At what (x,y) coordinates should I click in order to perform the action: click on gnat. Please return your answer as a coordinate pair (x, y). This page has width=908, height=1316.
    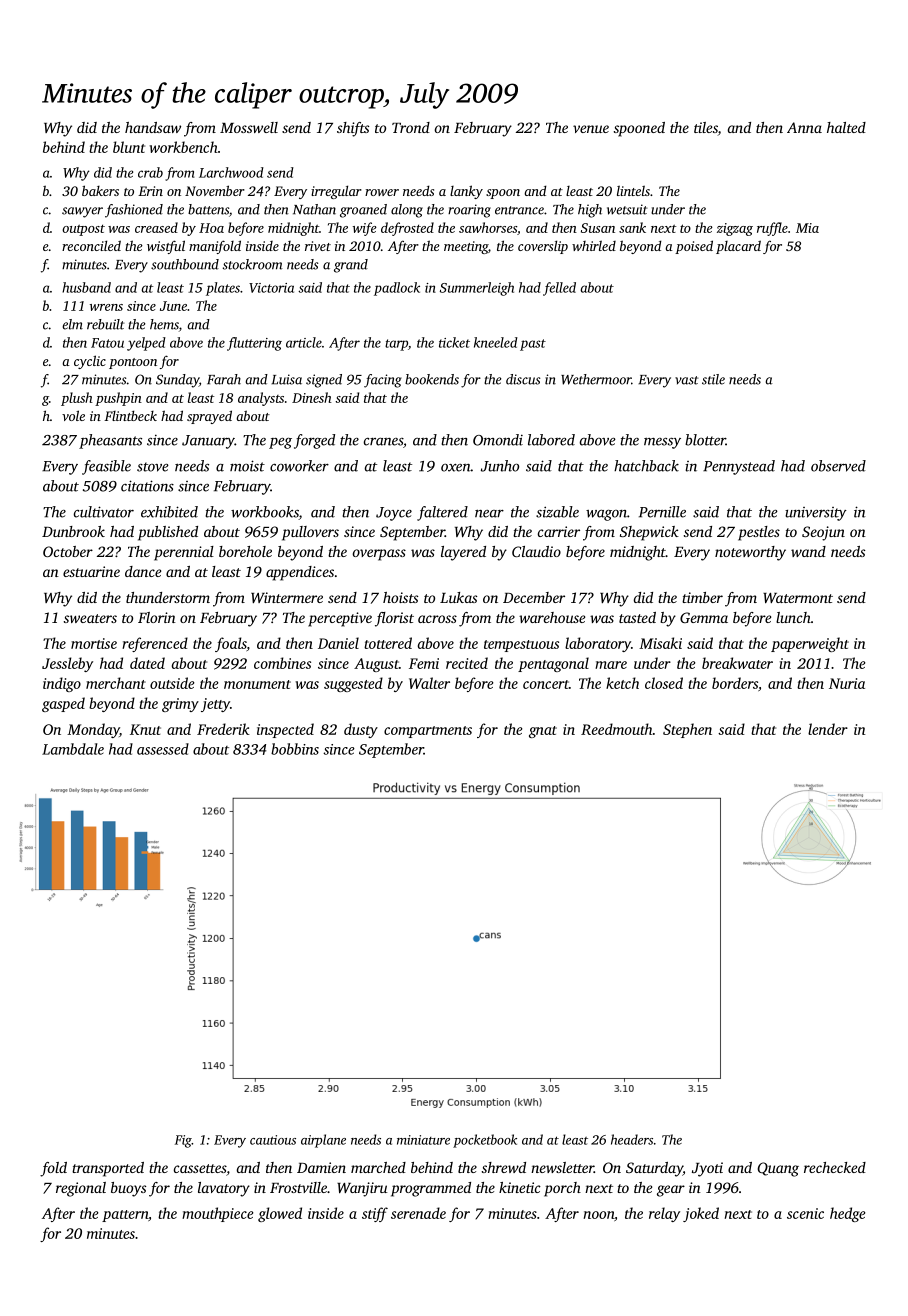
    Looking at the image, I should click on (543, 732).
